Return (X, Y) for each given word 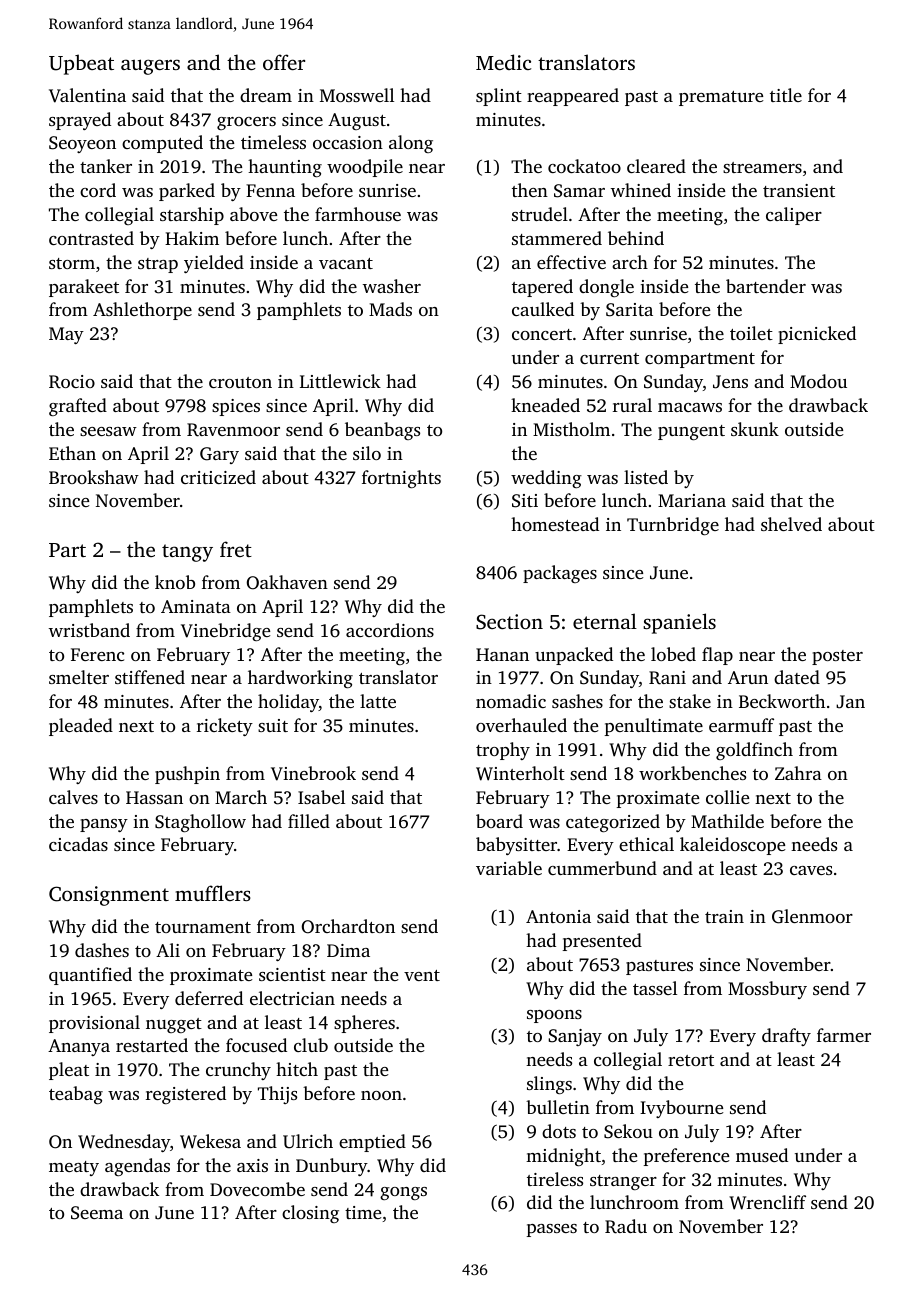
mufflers (213, 893)
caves (811, 870)
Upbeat (81, 64)
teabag (76, 1095)
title (786, 95)
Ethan (72, 453)
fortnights (401, 479)
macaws (690, 407)
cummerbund (602, 868)
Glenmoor (812, 916)
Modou (818, 381)
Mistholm (571, 429)
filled (309, 821)
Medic (503, 62)
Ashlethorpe (142, 311)
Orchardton (348, 926)
